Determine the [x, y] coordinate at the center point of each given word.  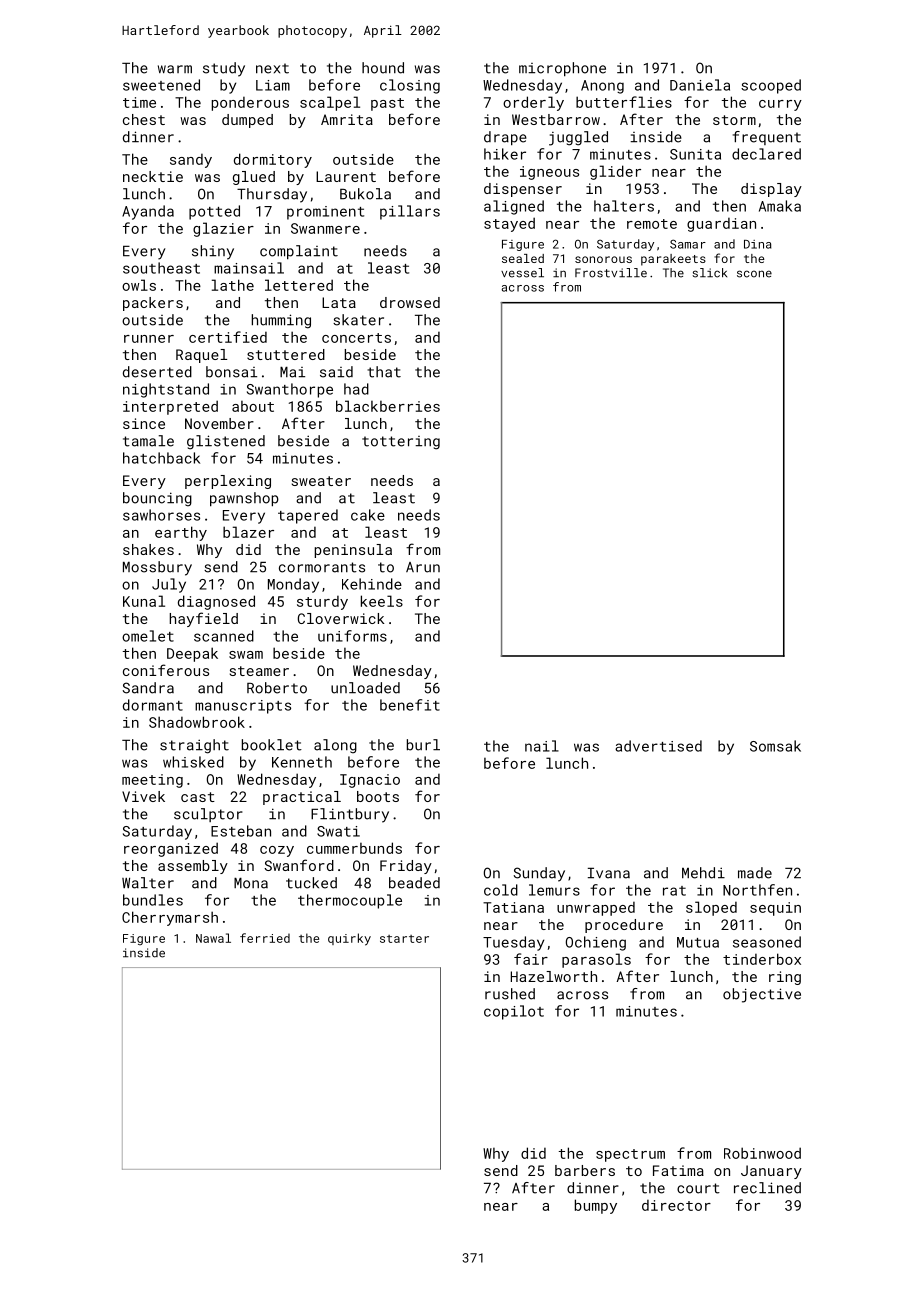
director [676, 1205]
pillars [410, 212]
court [698, 1188]
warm [175, 69]
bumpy [596, 1206]
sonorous [603, 259]
